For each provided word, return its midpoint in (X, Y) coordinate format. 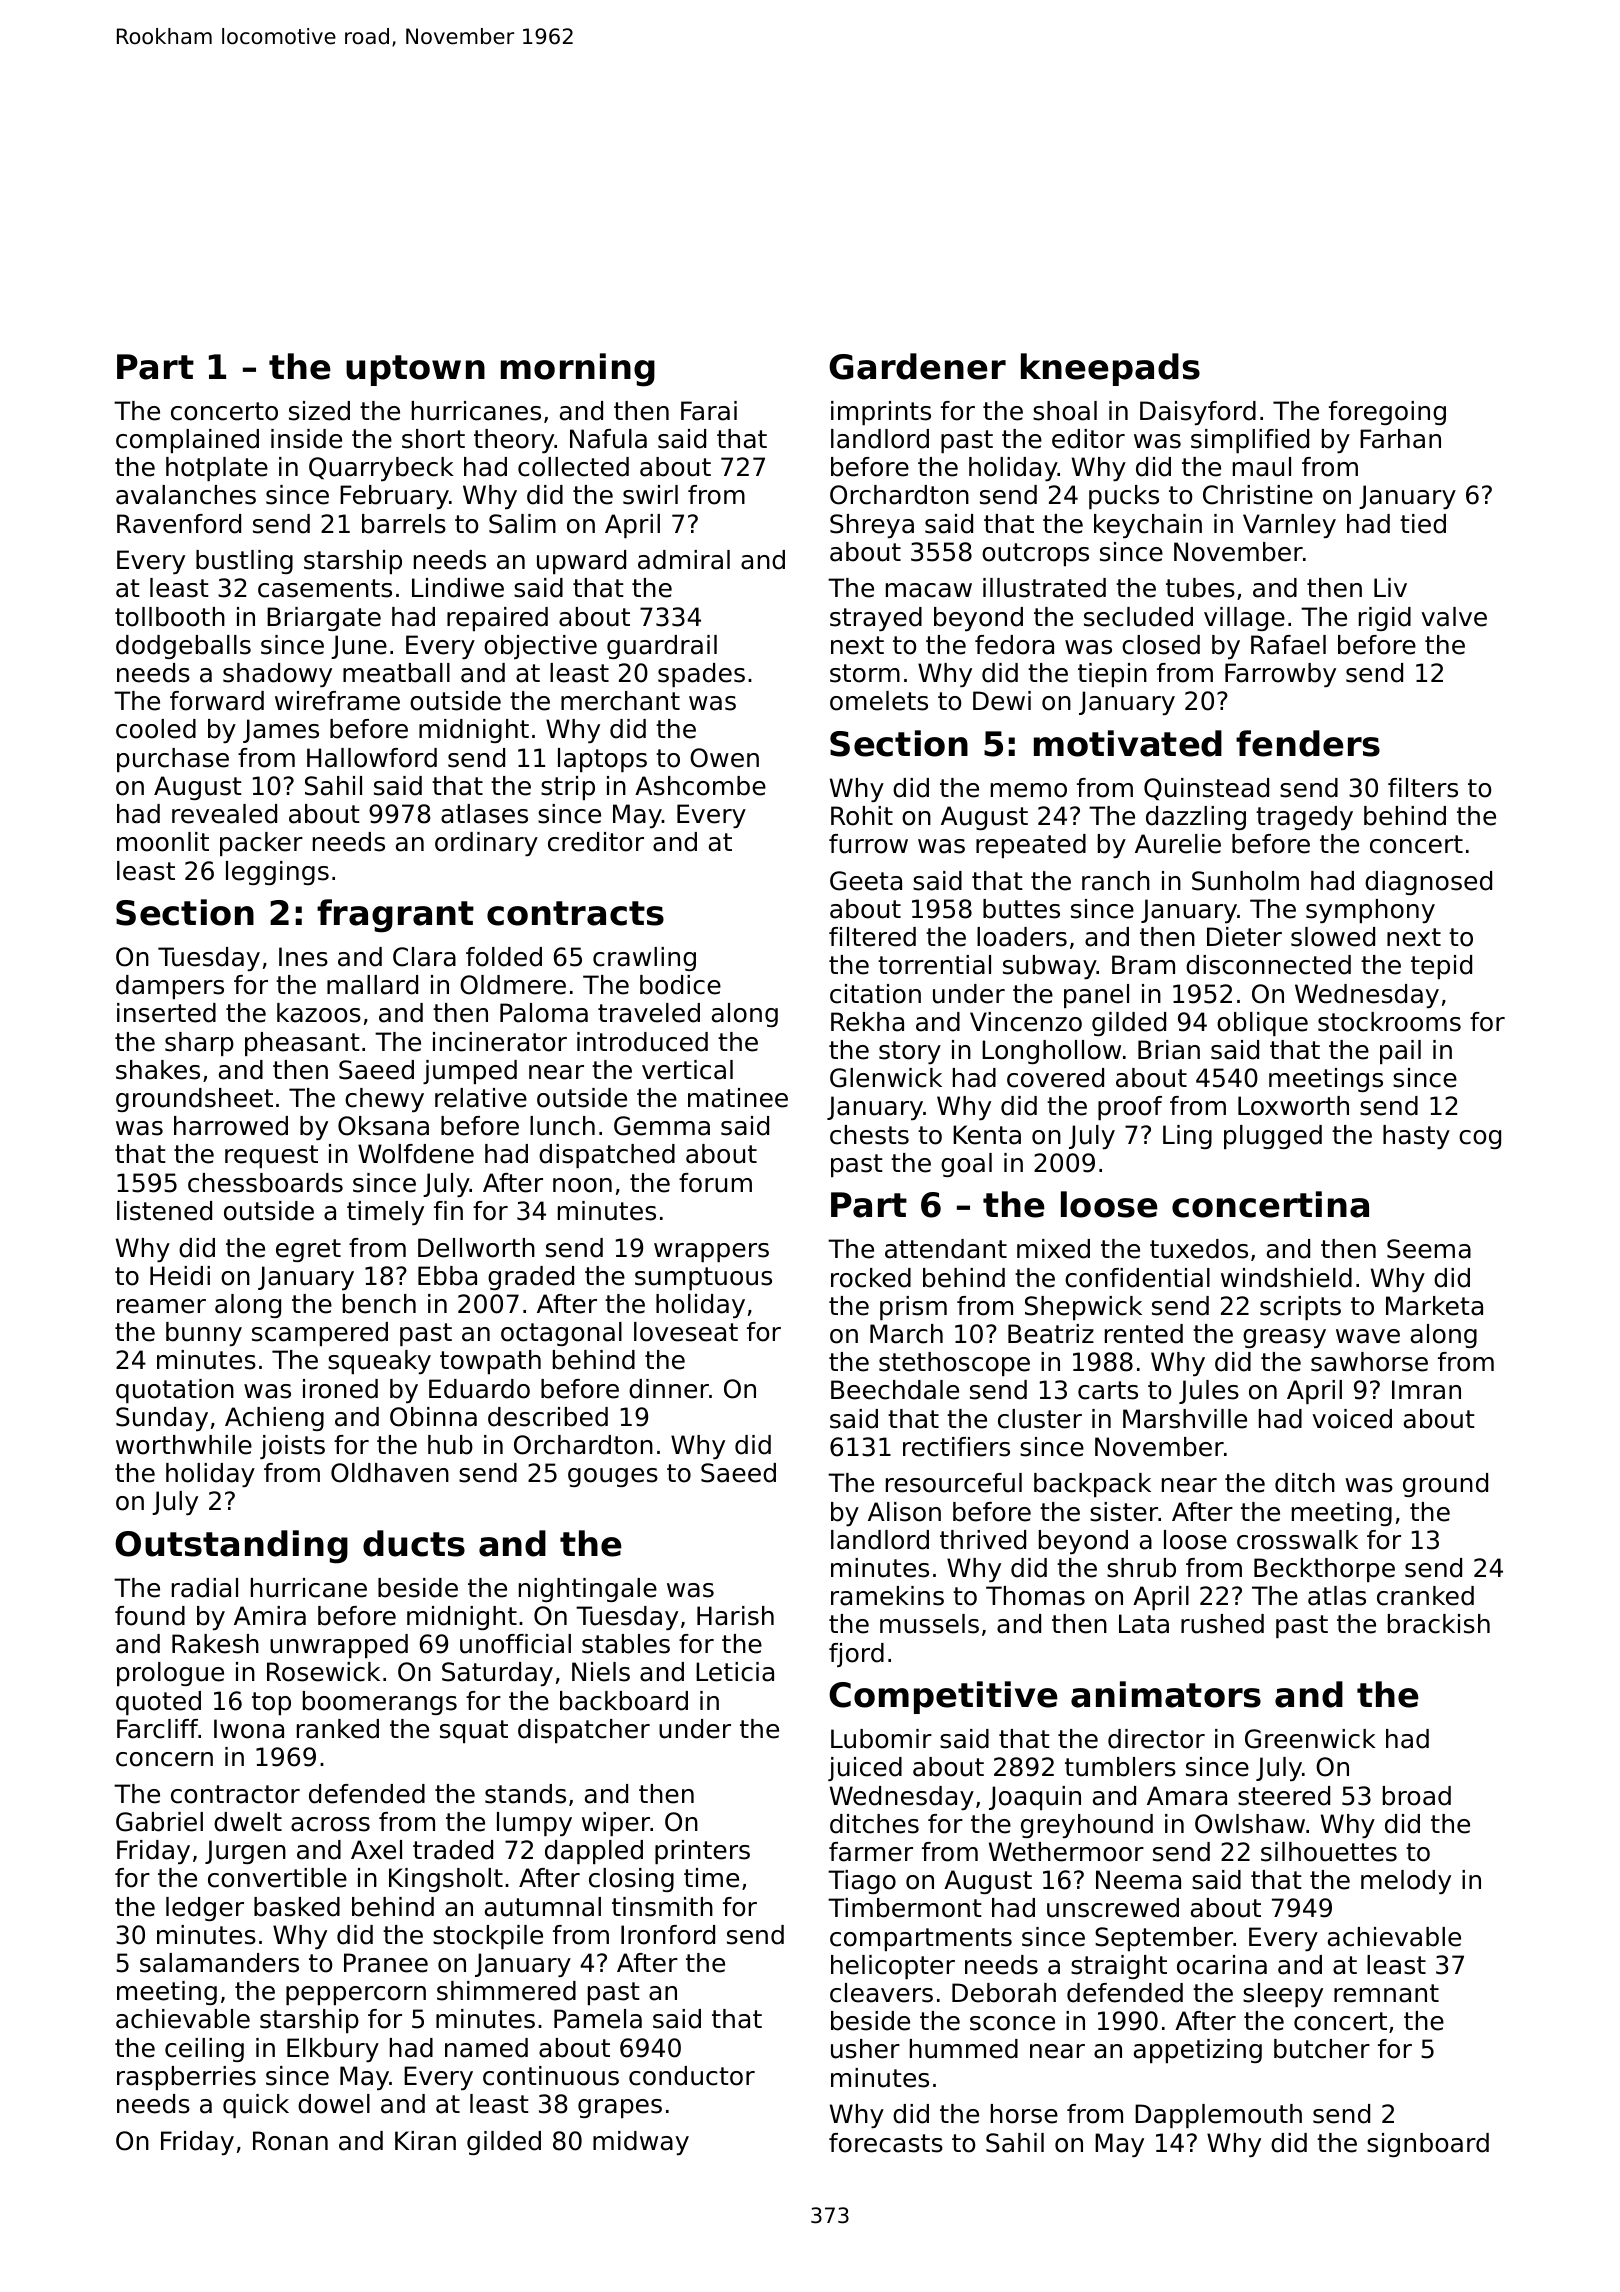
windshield (1286, 1278)
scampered (320, 1334)
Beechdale (895, 1390)
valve (1454, 617)
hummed (964, 2049)
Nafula (608, 439)
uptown (415, 370)
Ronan (290, 2141)
